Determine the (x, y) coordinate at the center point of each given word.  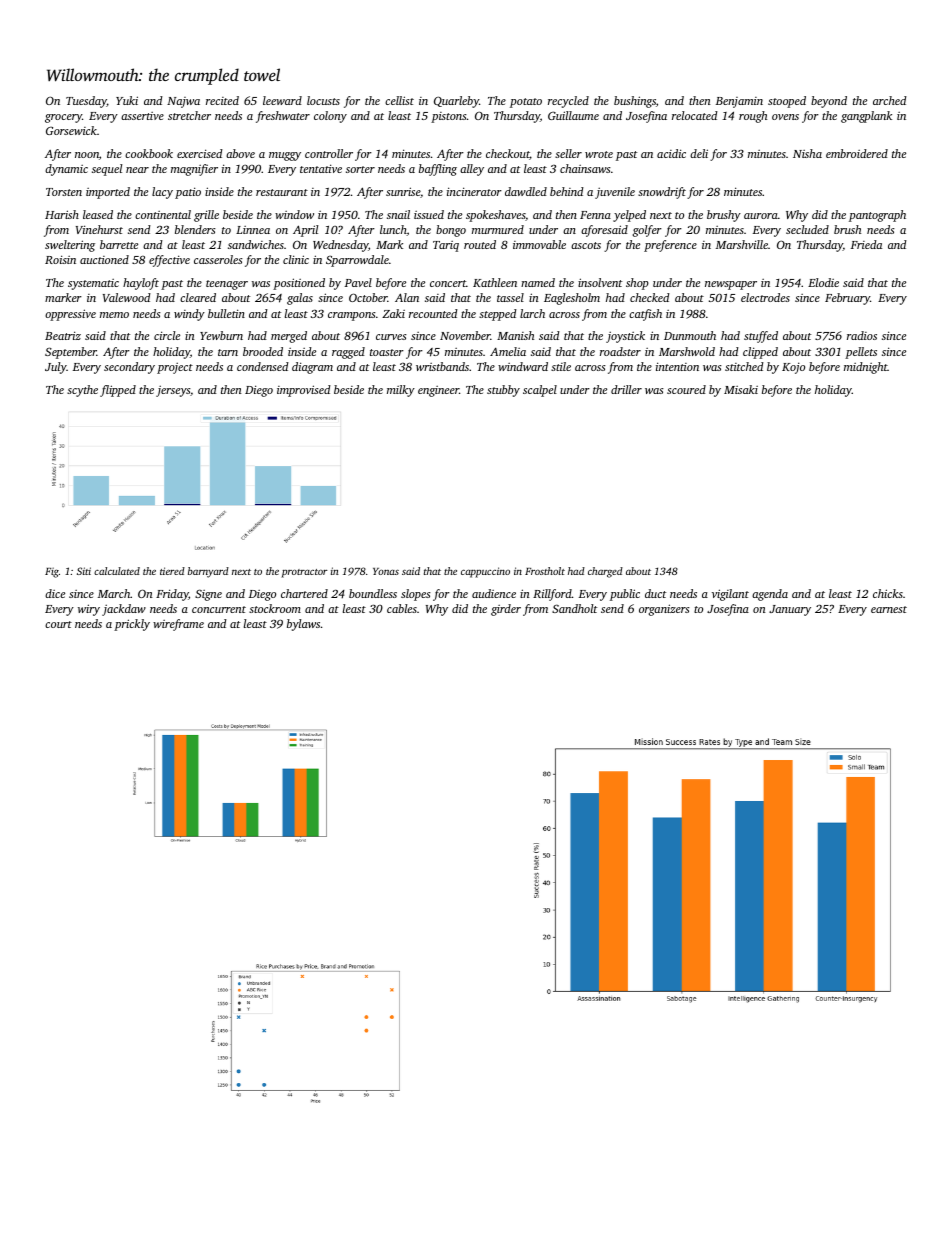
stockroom (275, 608)
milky (401, 391)
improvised (304, 391)
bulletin (226, 313)
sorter (360, 169)
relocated (695, 115)
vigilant (730, 595)
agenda (770, 595)
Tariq (446, 246)
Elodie (823, 282)
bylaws (303, 625)
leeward (282, 100)
